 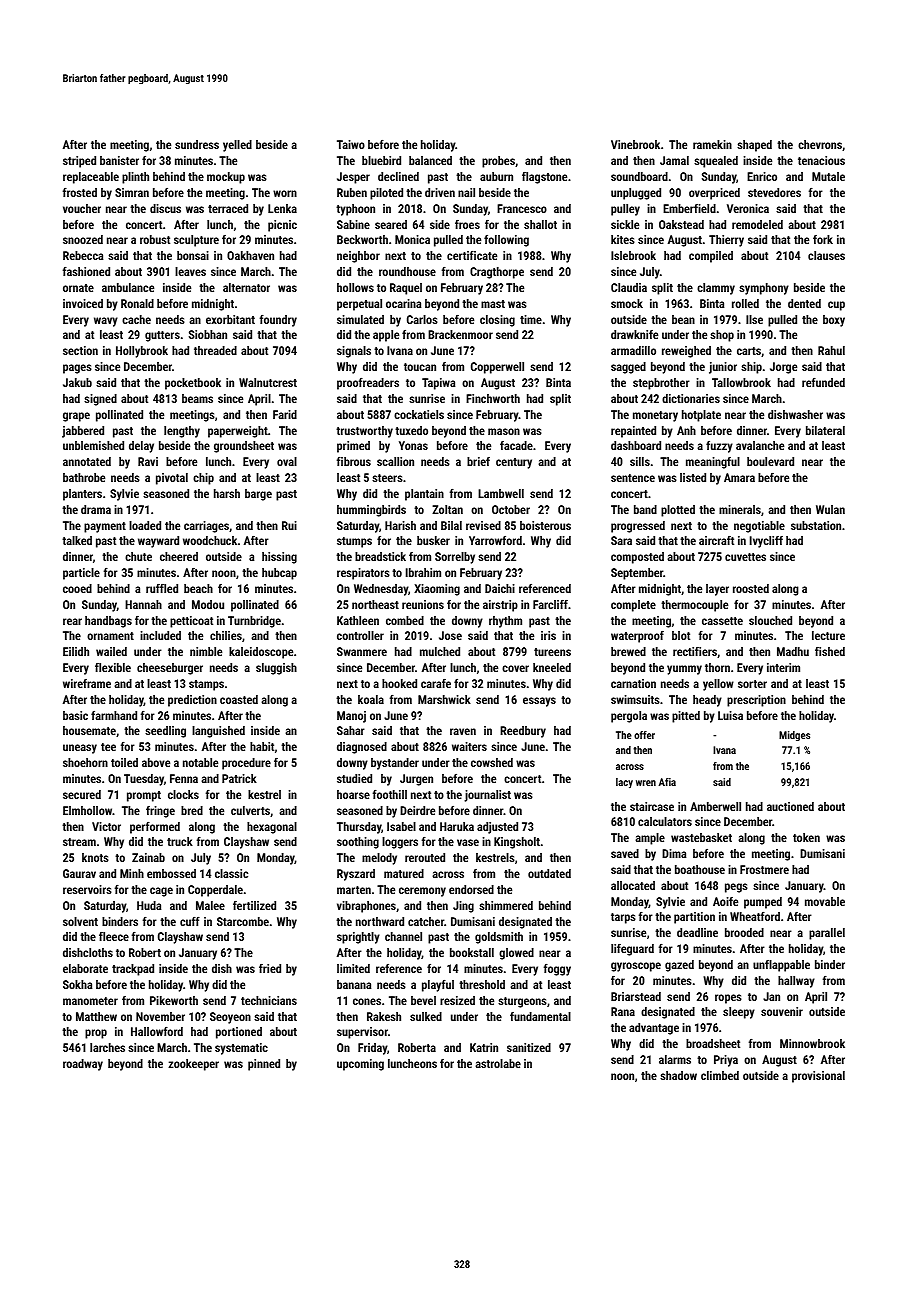 What do you see at coordinates (353, 178) in the document?
I see `Jesper` at bounding box center [353, 178].
